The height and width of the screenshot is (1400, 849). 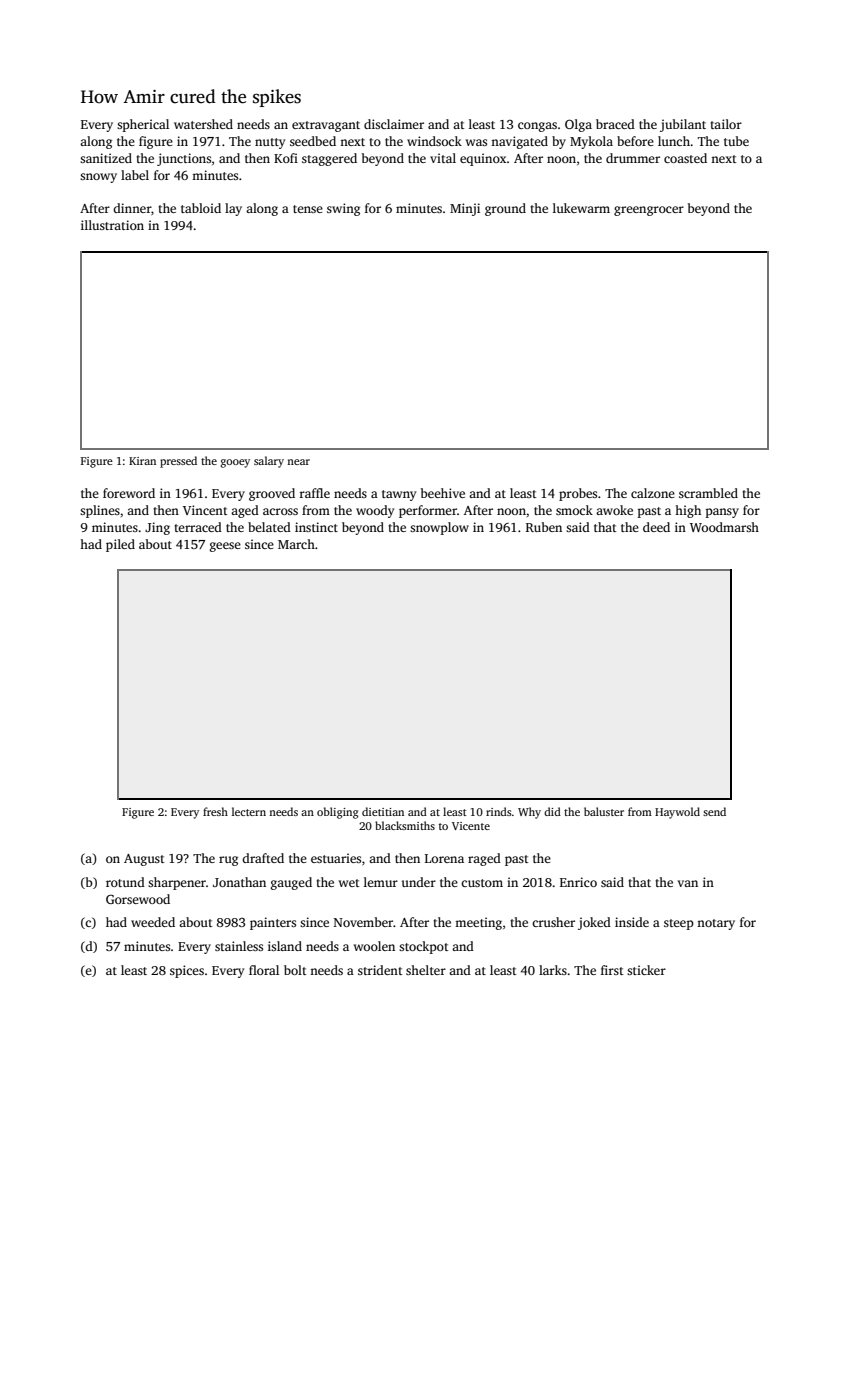 I want to click on equinox, so click(x=483, y=159).
